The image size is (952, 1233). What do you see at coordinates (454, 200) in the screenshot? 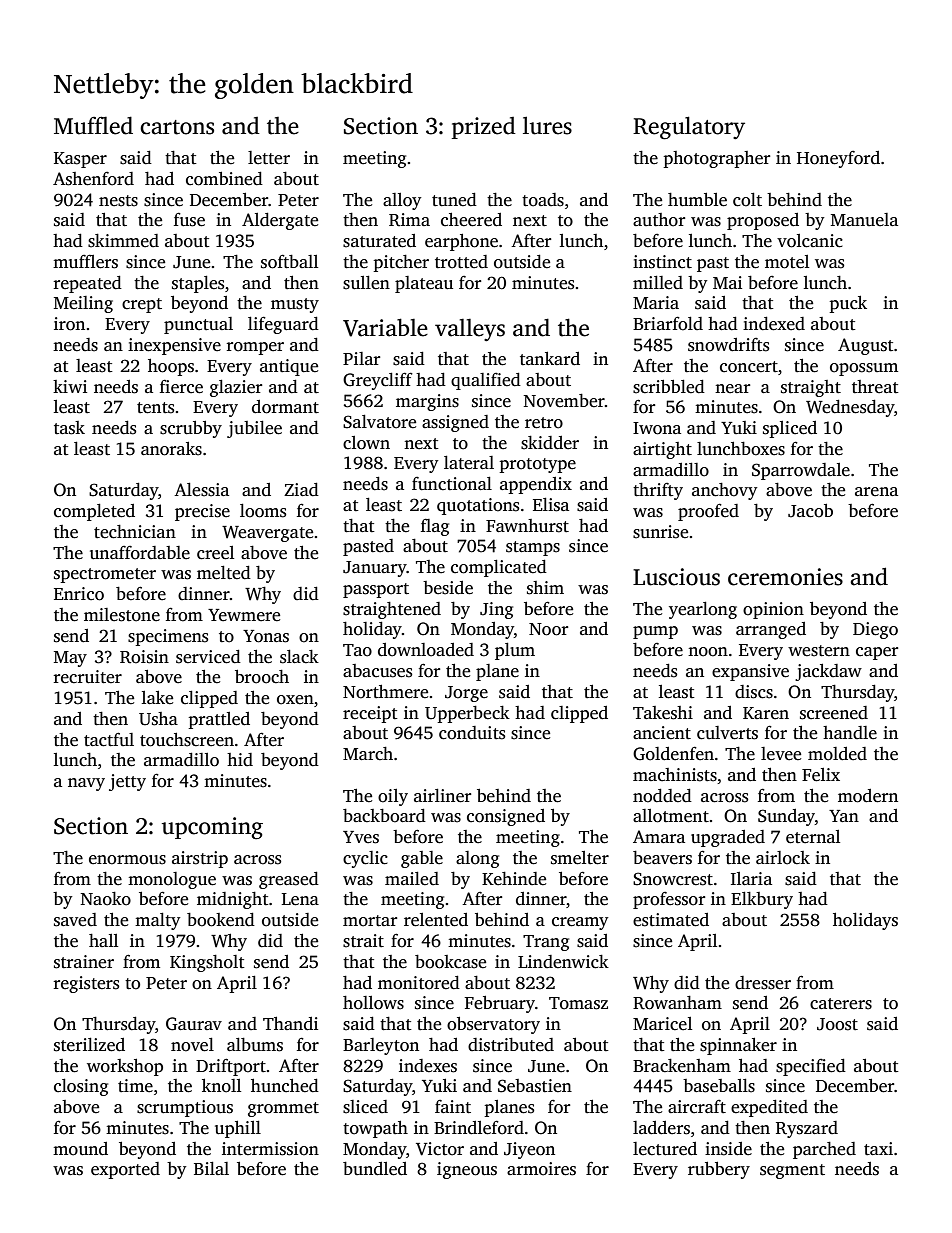
I see `tuned` at bounding box center [454, 200].
